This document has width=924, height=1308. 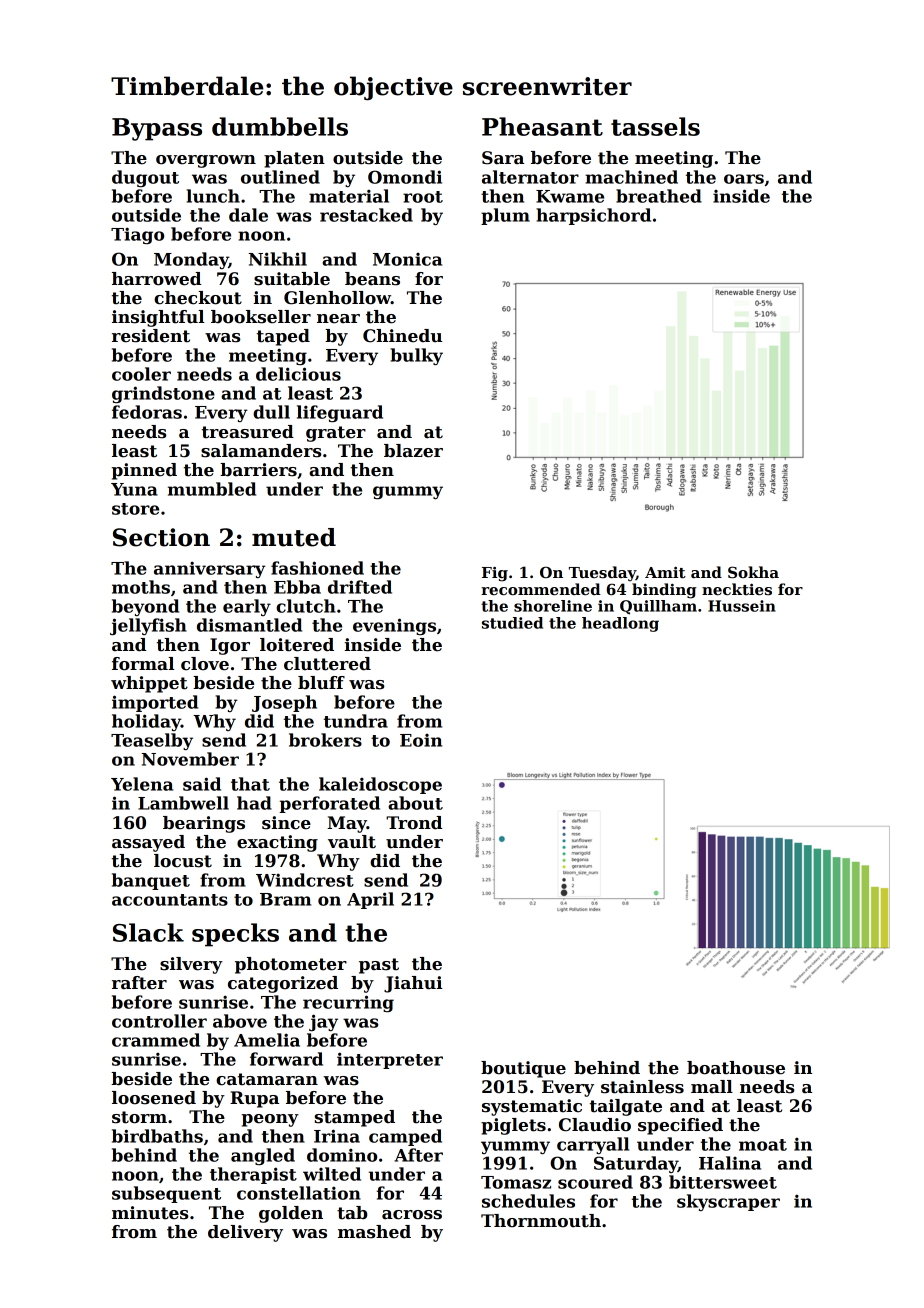 What do you see at coordinates (593, 216) in the document?
I see `harpsichord` at bounding box center [593, 216].
